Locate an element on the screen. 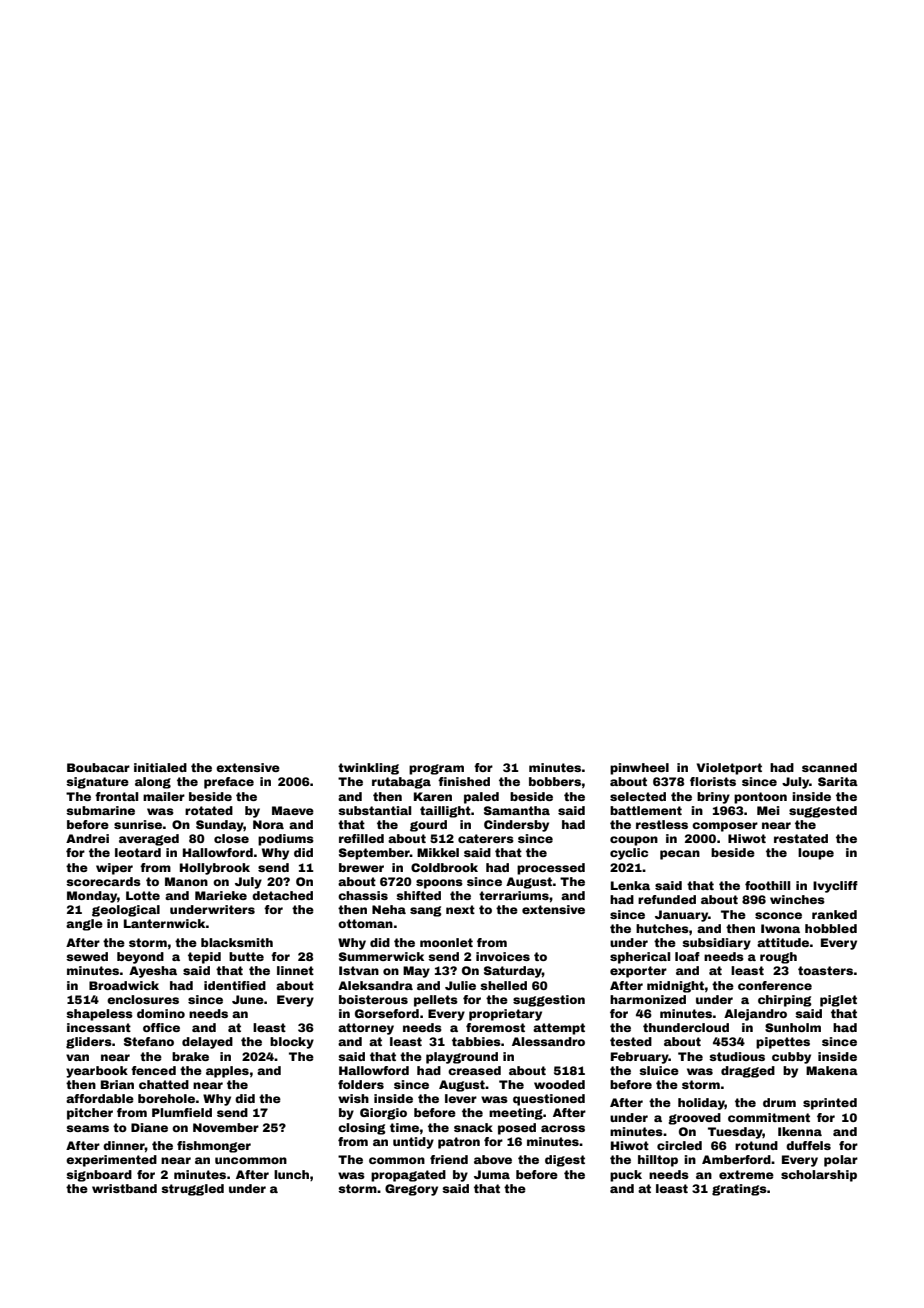  preface is located at coordinates (229, 783).
